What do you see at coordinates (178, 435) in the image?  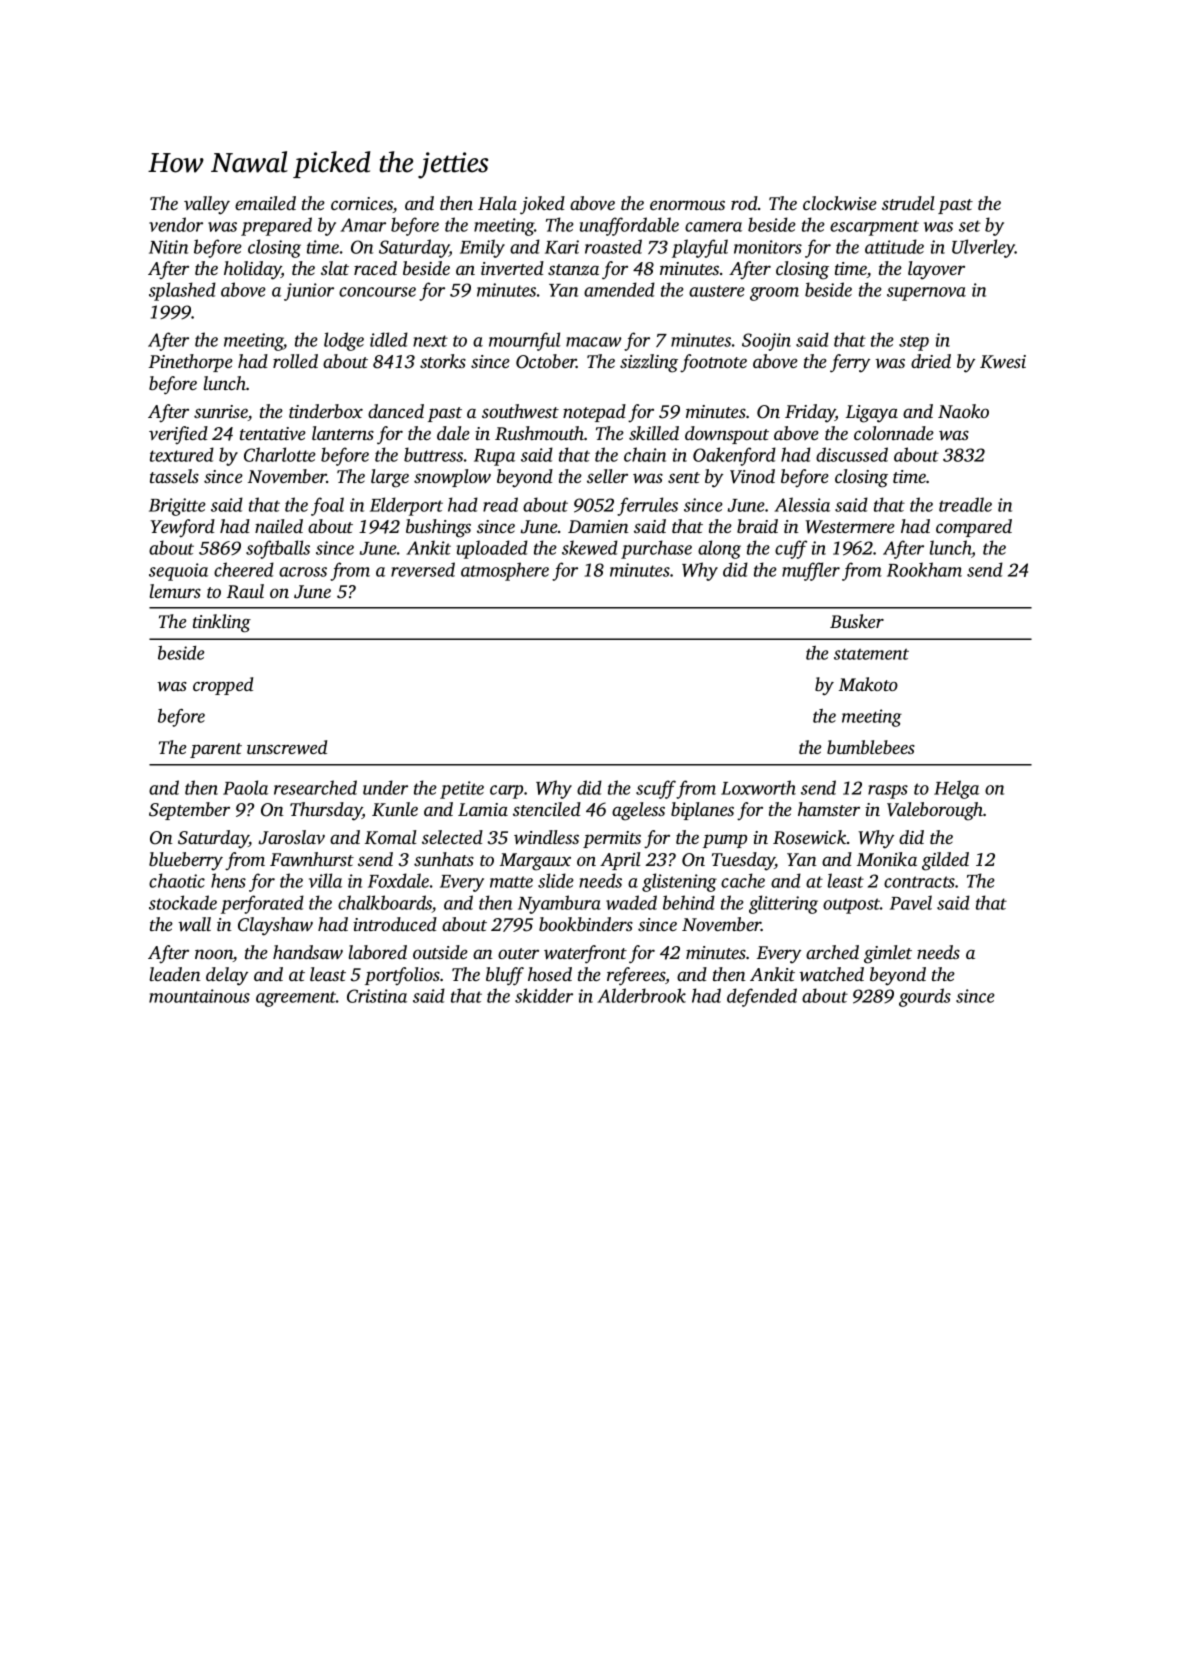 I see `verified` at bounding box center [178, 435].
